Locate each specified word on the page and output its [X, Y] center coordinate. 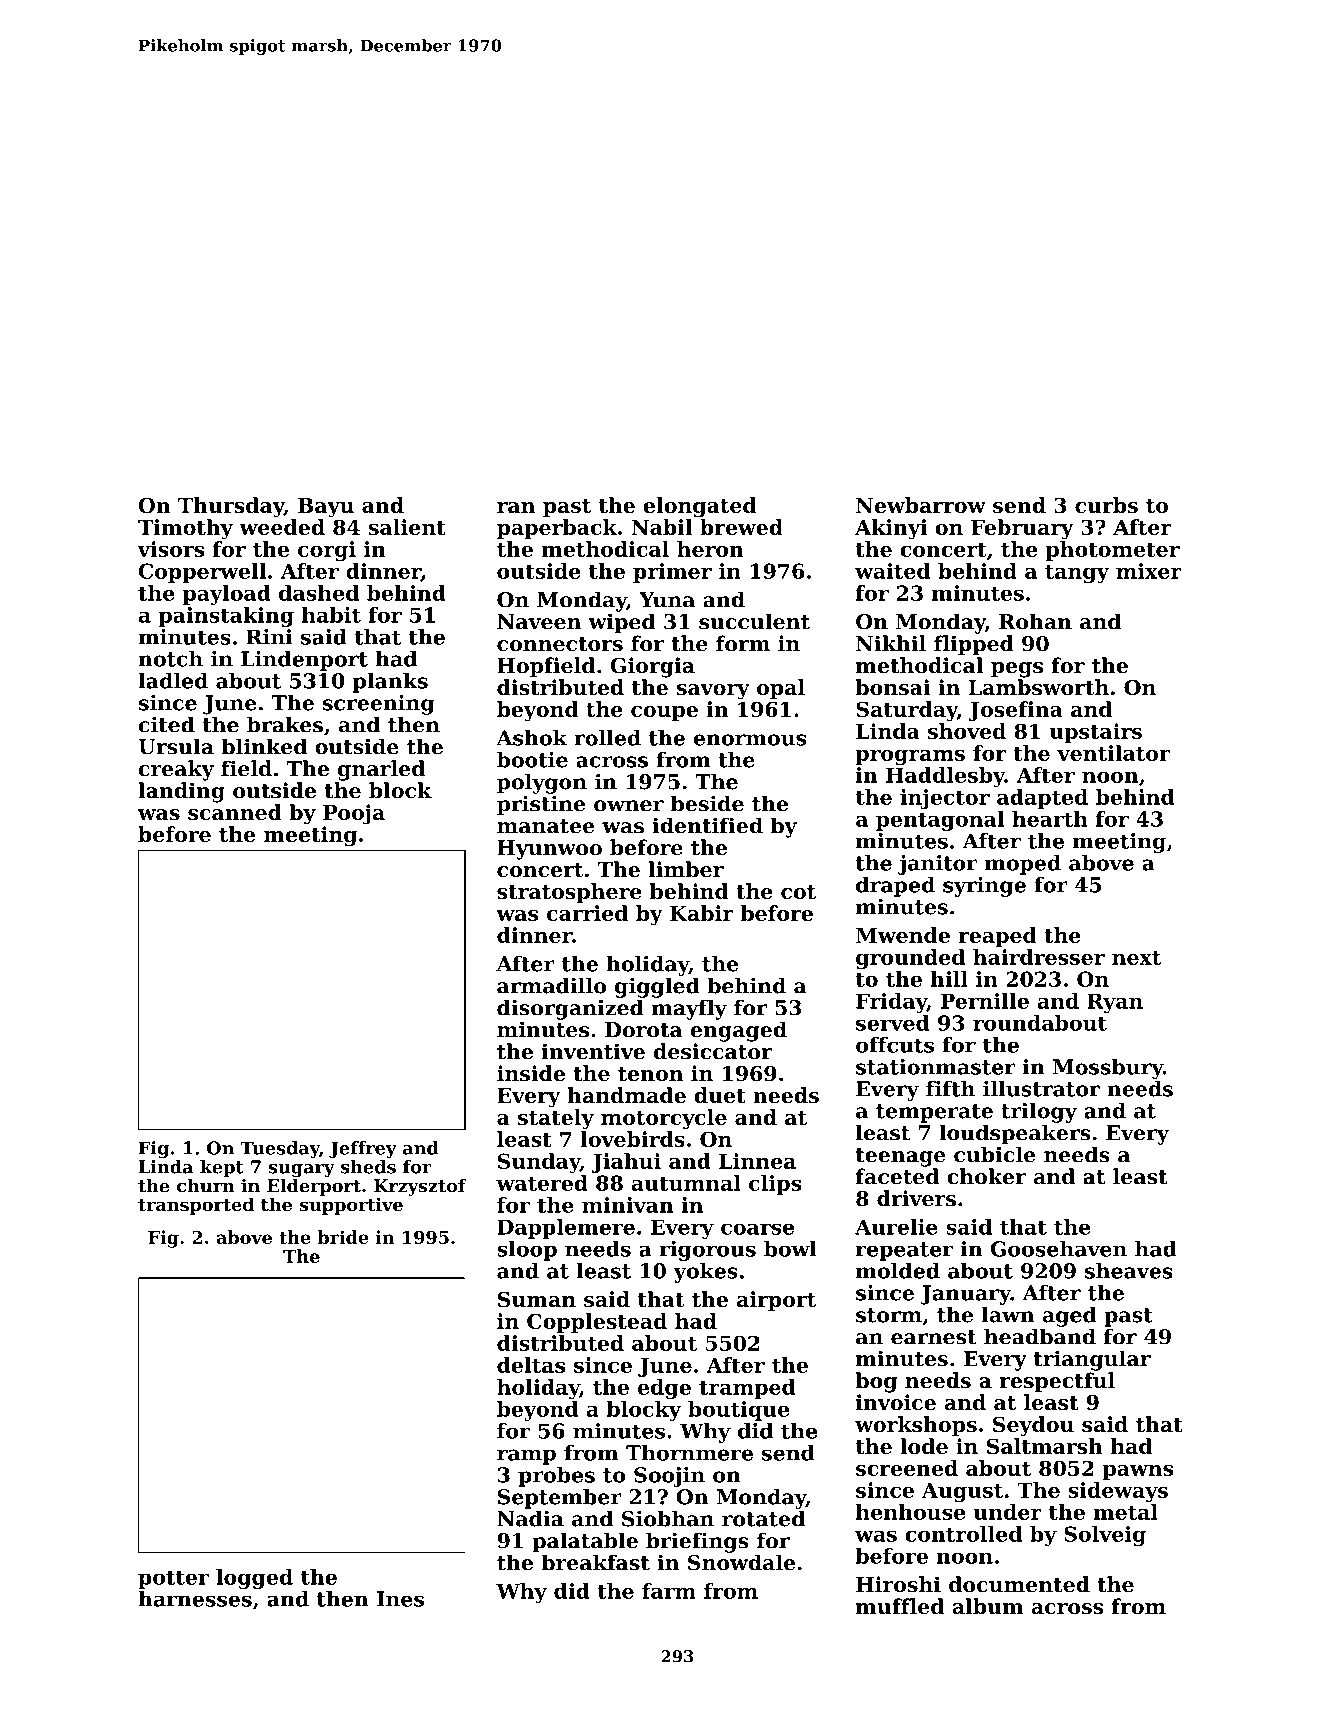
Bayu [326, 508]
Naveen [539, 622]
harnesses [195, 1599]
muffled [900, 1606]
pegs [1017, 670]
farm [669, 1591]
